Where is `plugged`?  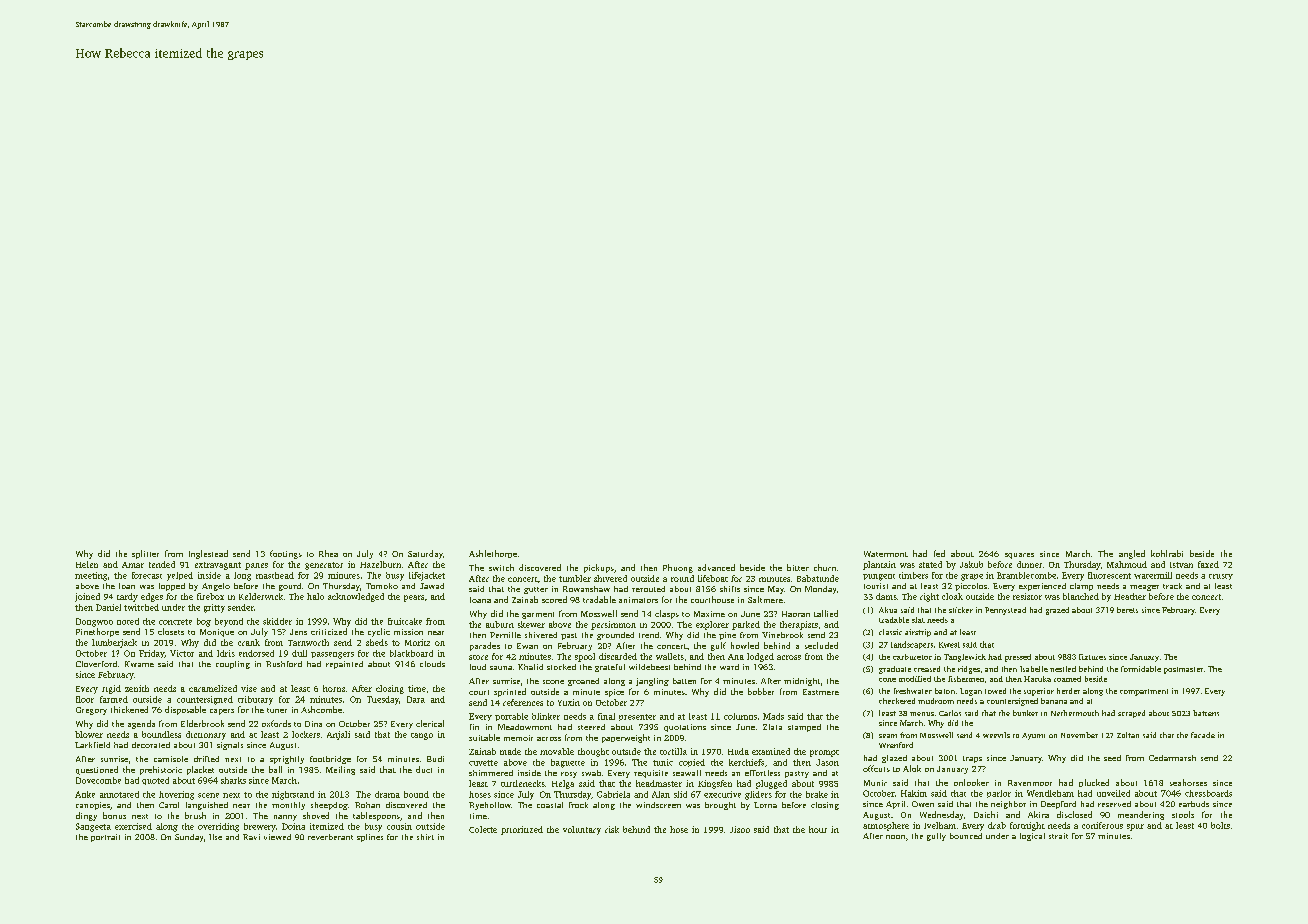 plugged is located at coordinates (771, 784).
